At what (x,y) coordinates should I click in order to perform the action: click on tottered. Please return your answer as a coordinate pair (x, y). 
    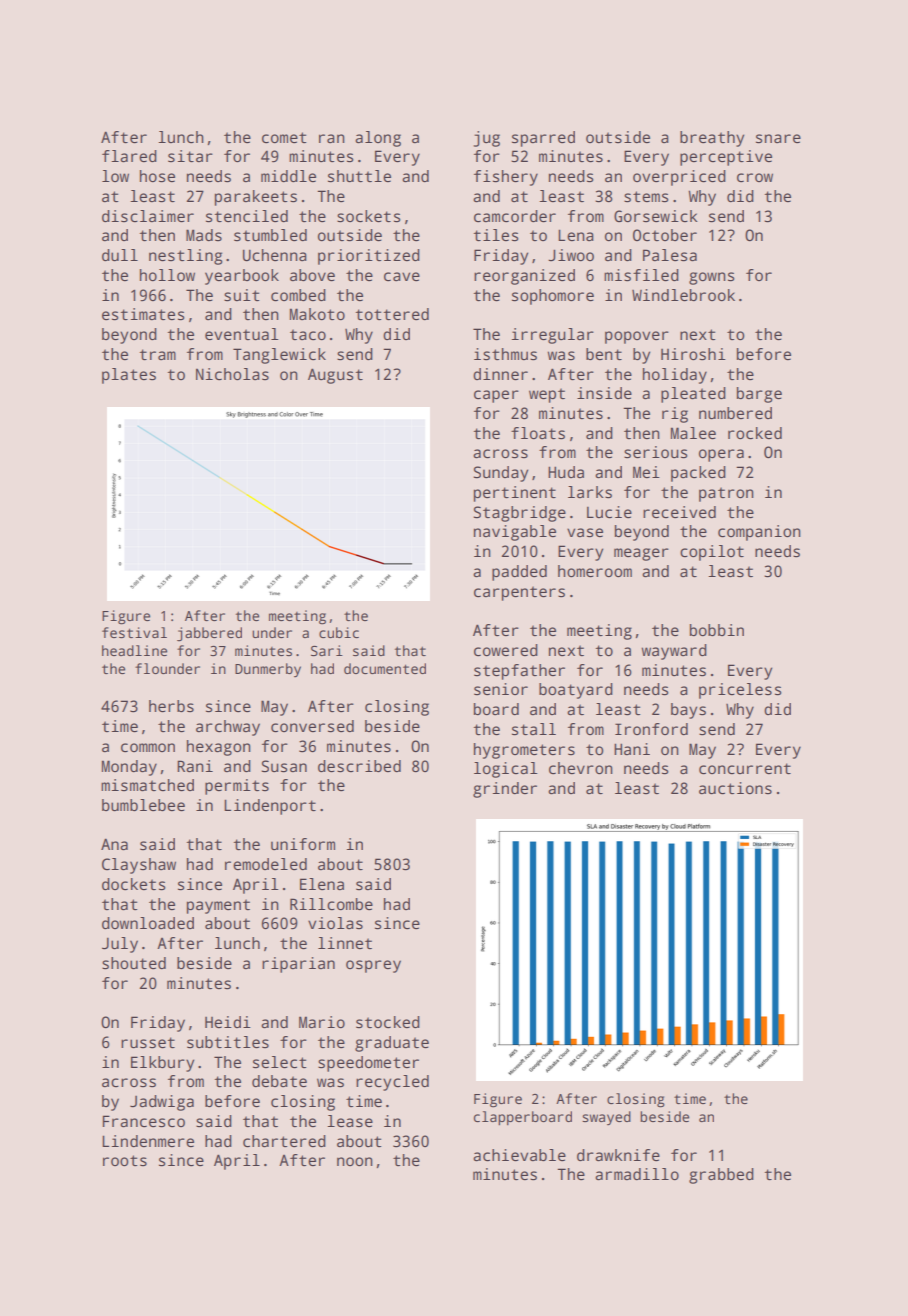
    Looking at the image, I should click on (392, 314).
